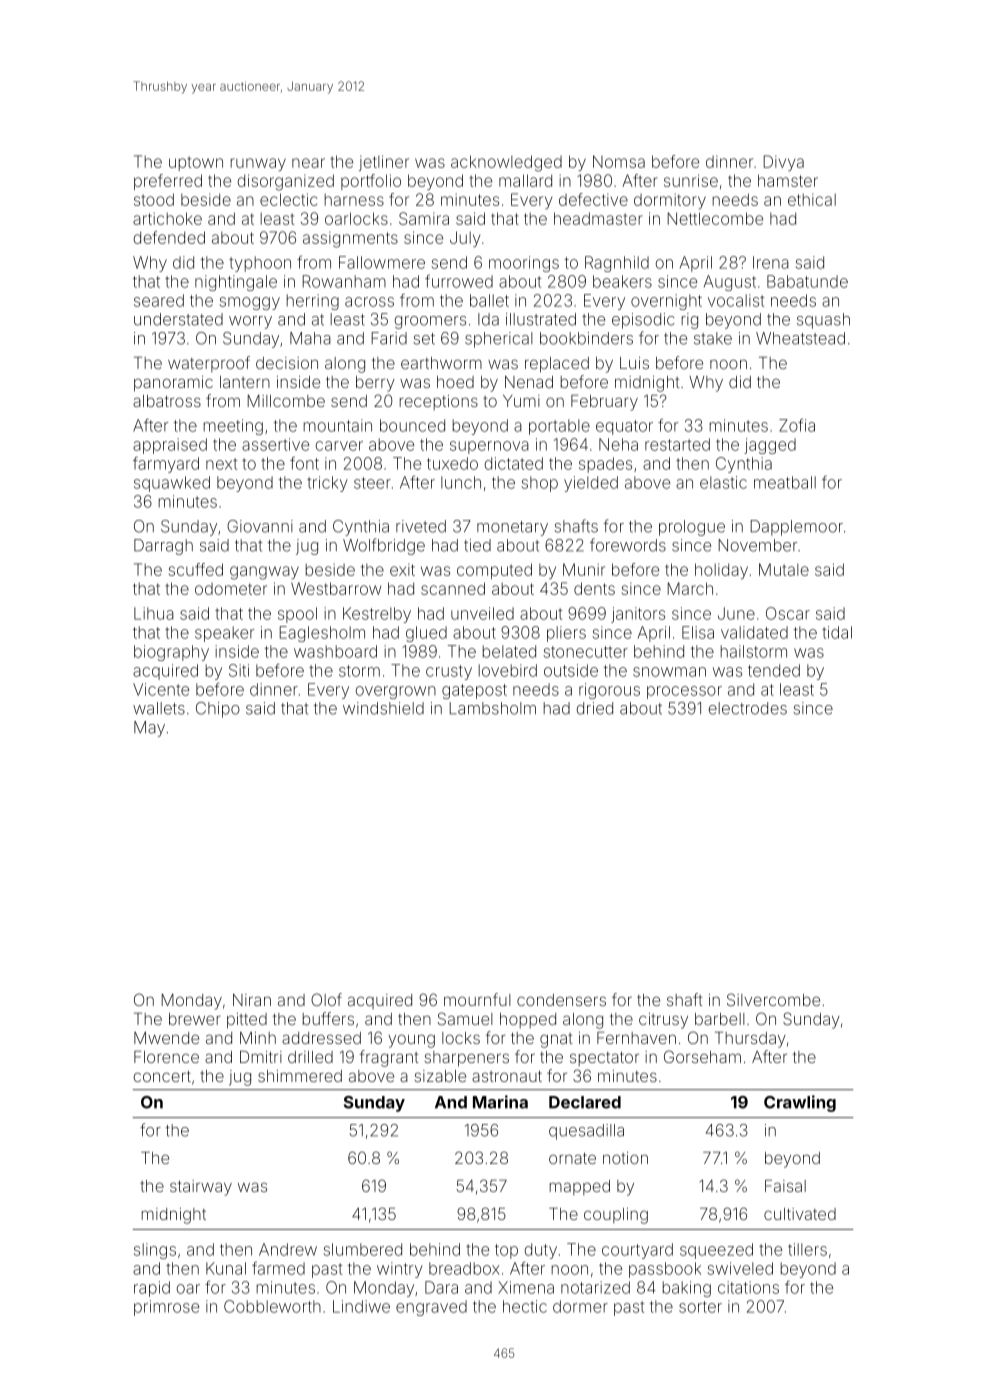  What do you see at coordinates (383, 708) in the screenshot?
I see `windshield` at bounding box center [383, 708].
